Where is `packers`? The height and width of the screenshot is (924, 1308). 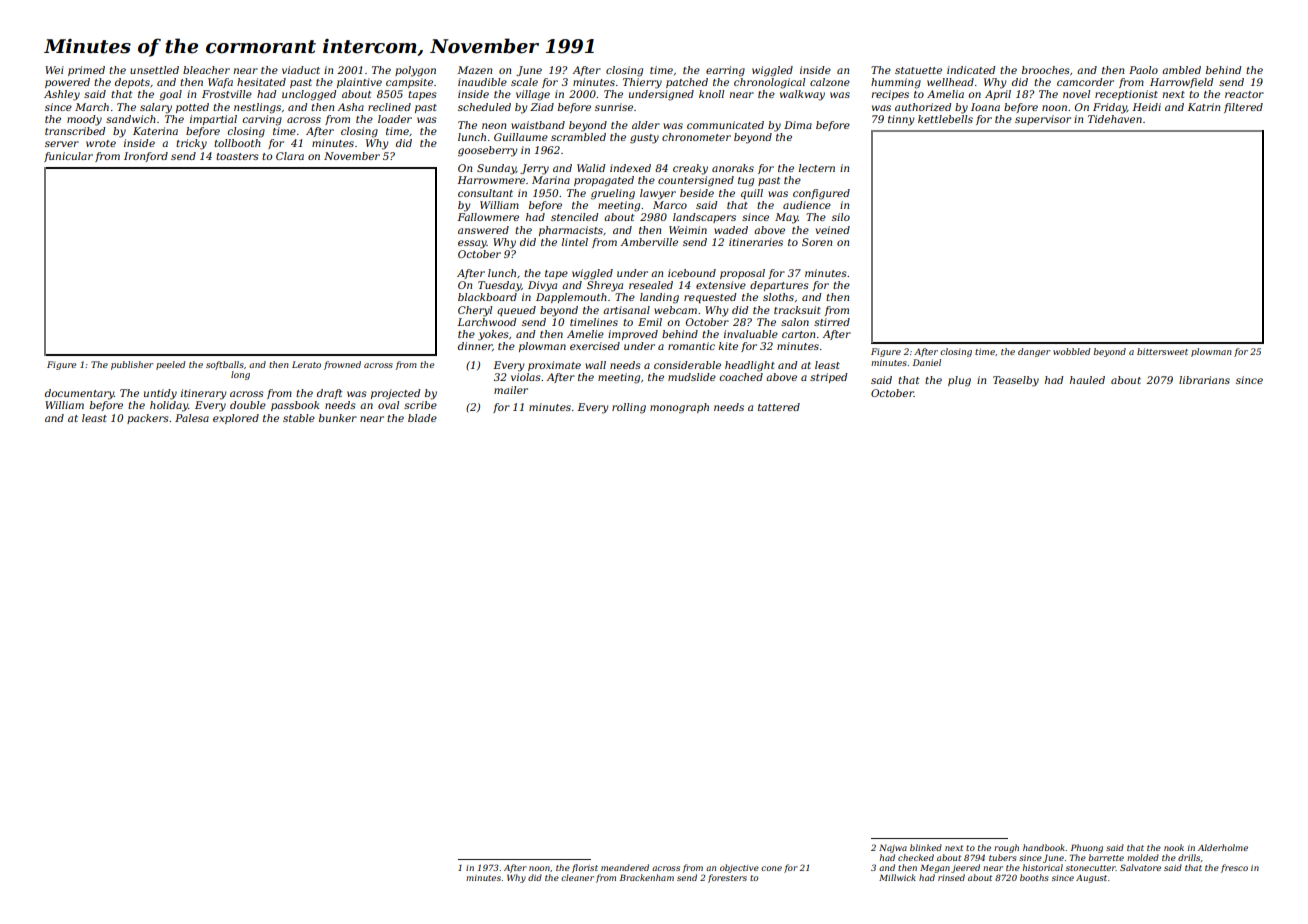 packers is located at coordinates (148, 419).
